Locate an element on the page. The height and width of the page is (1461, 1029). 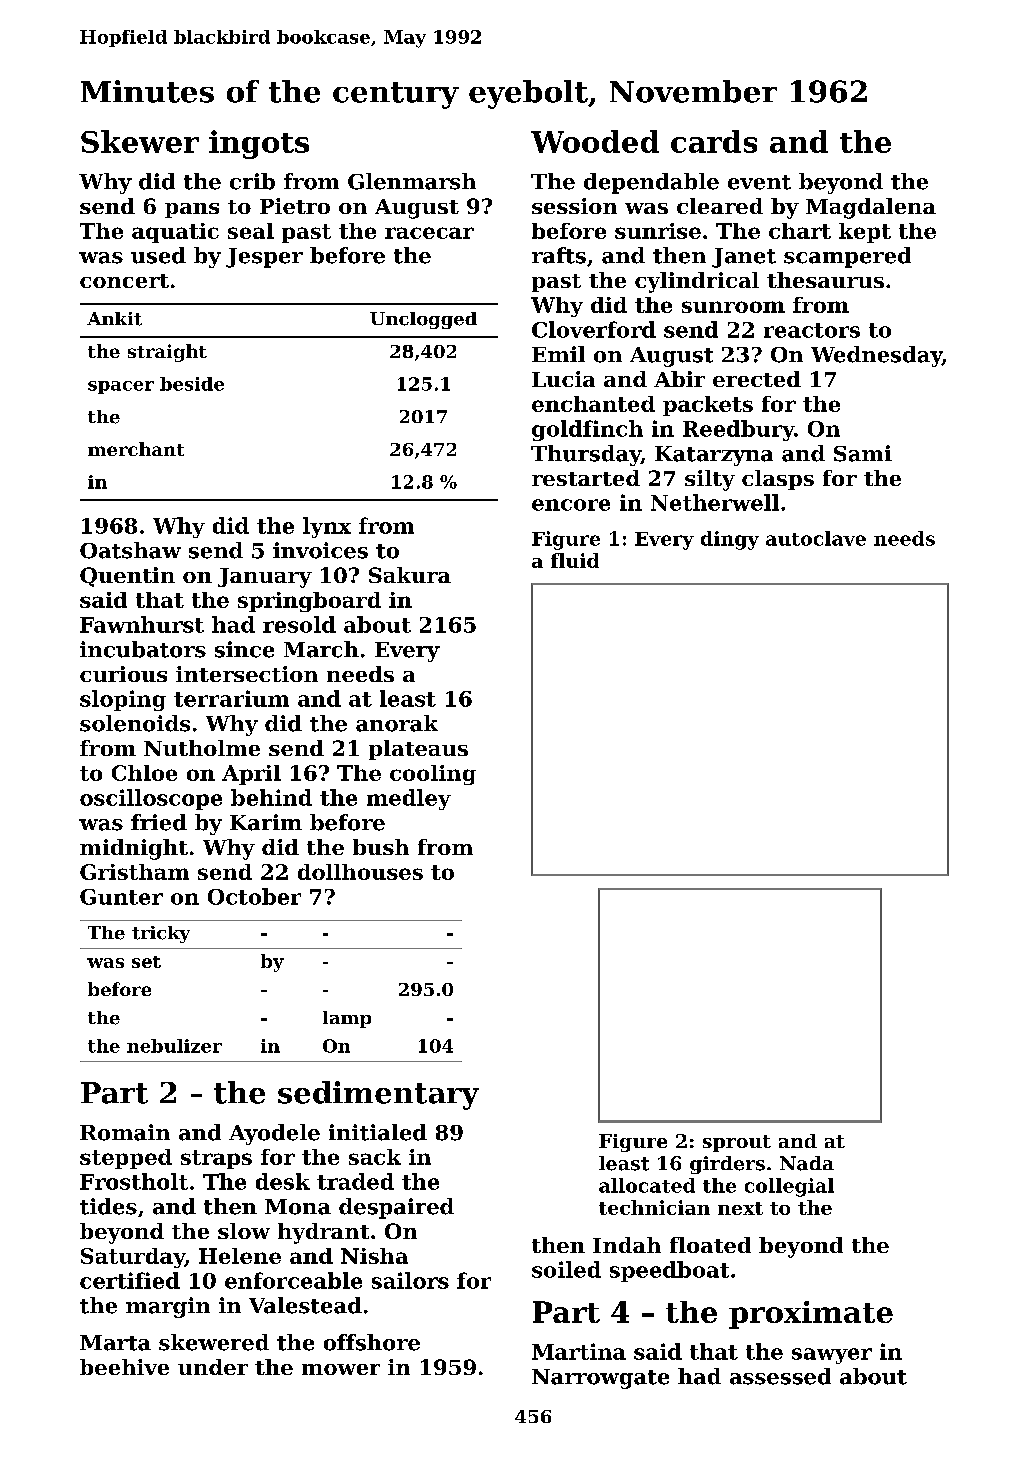
certified is located at coordinates (130, 1280).
